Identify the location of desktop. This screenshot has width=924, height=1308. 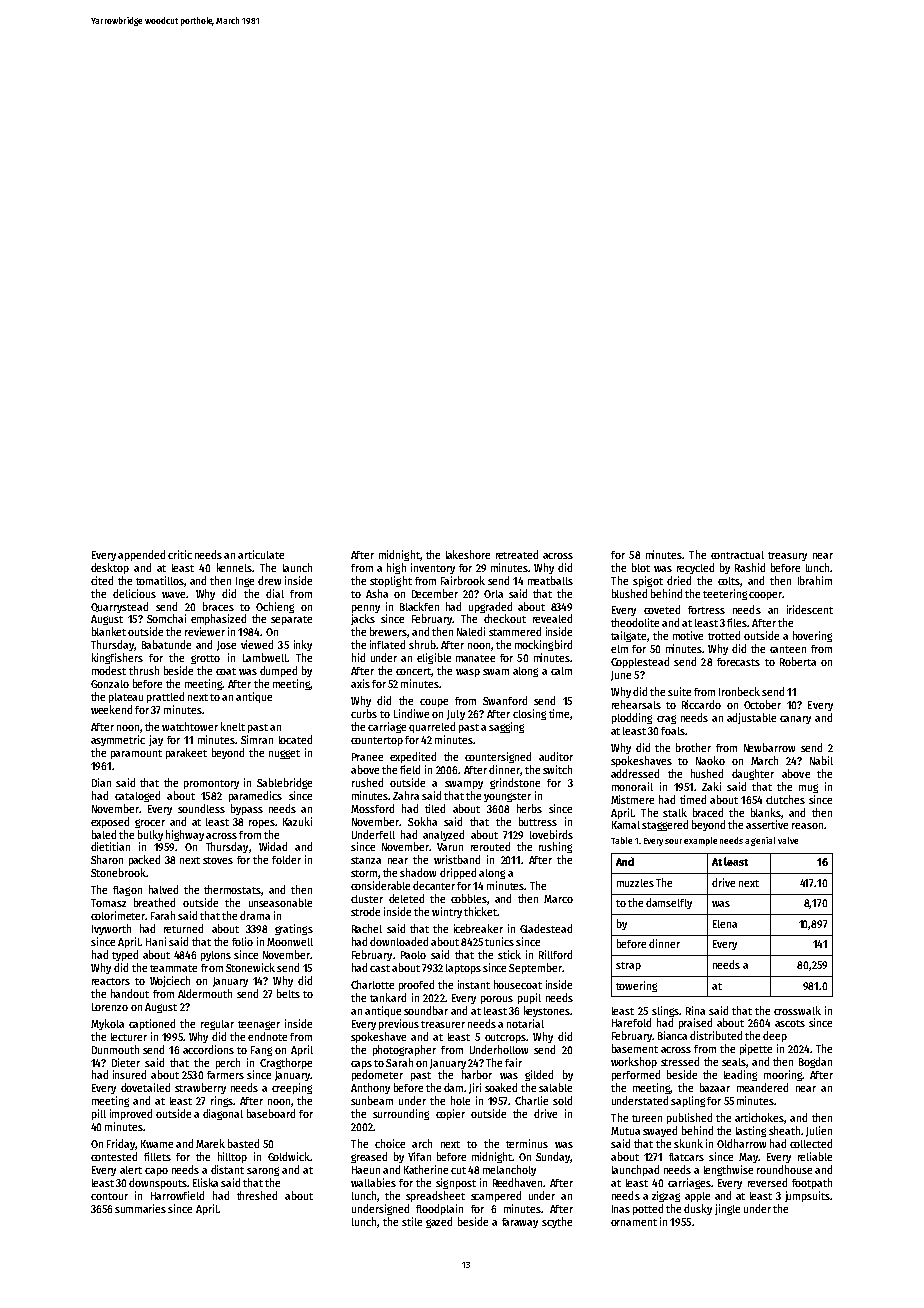
(110, 568).
